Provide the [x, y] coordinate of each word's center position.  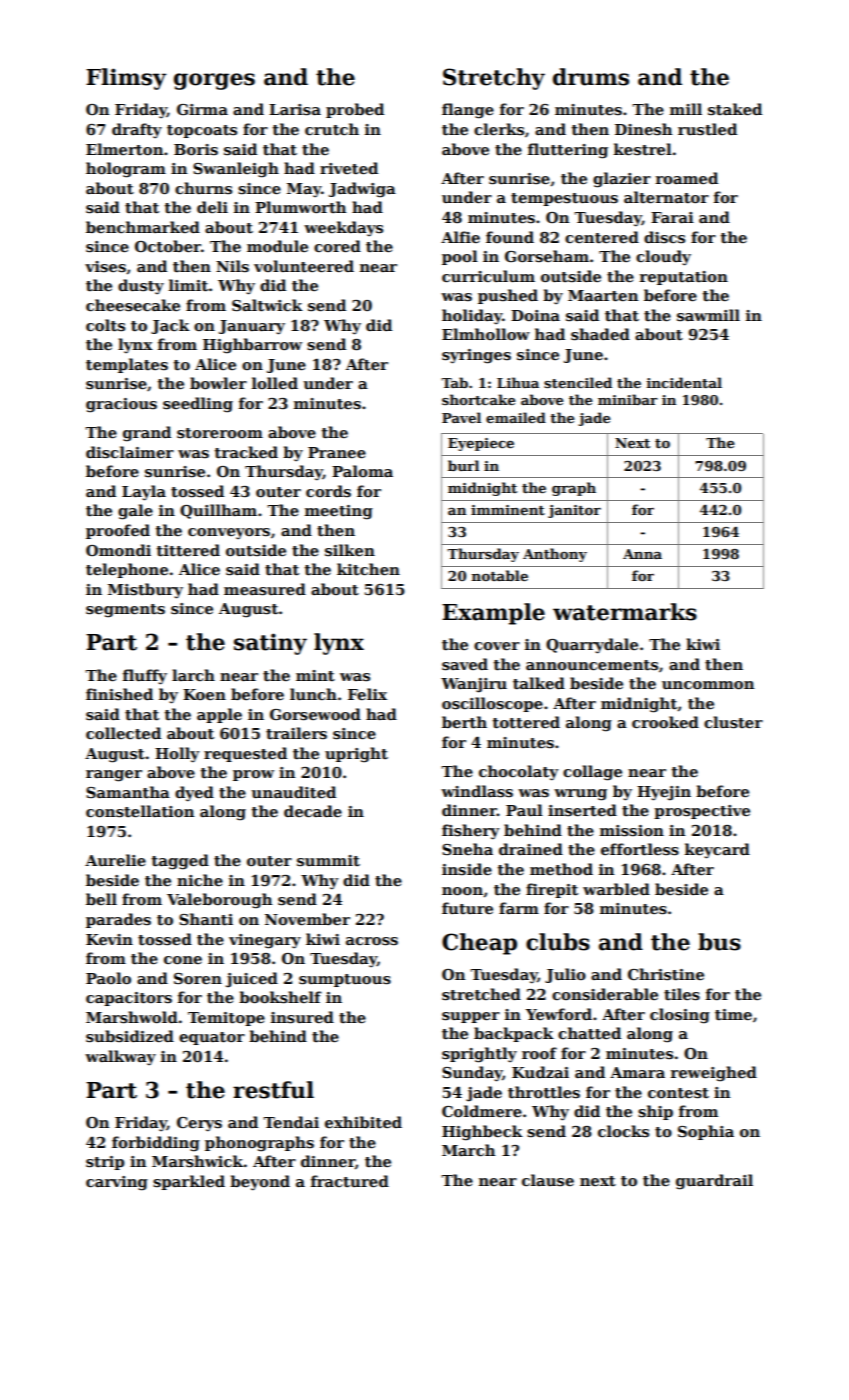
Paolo [108, 978]
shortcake [479, 399]
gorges [214, 81]
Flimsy [126, 79]
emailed [516, 417]
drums [591, 77]
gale [135, 512]
